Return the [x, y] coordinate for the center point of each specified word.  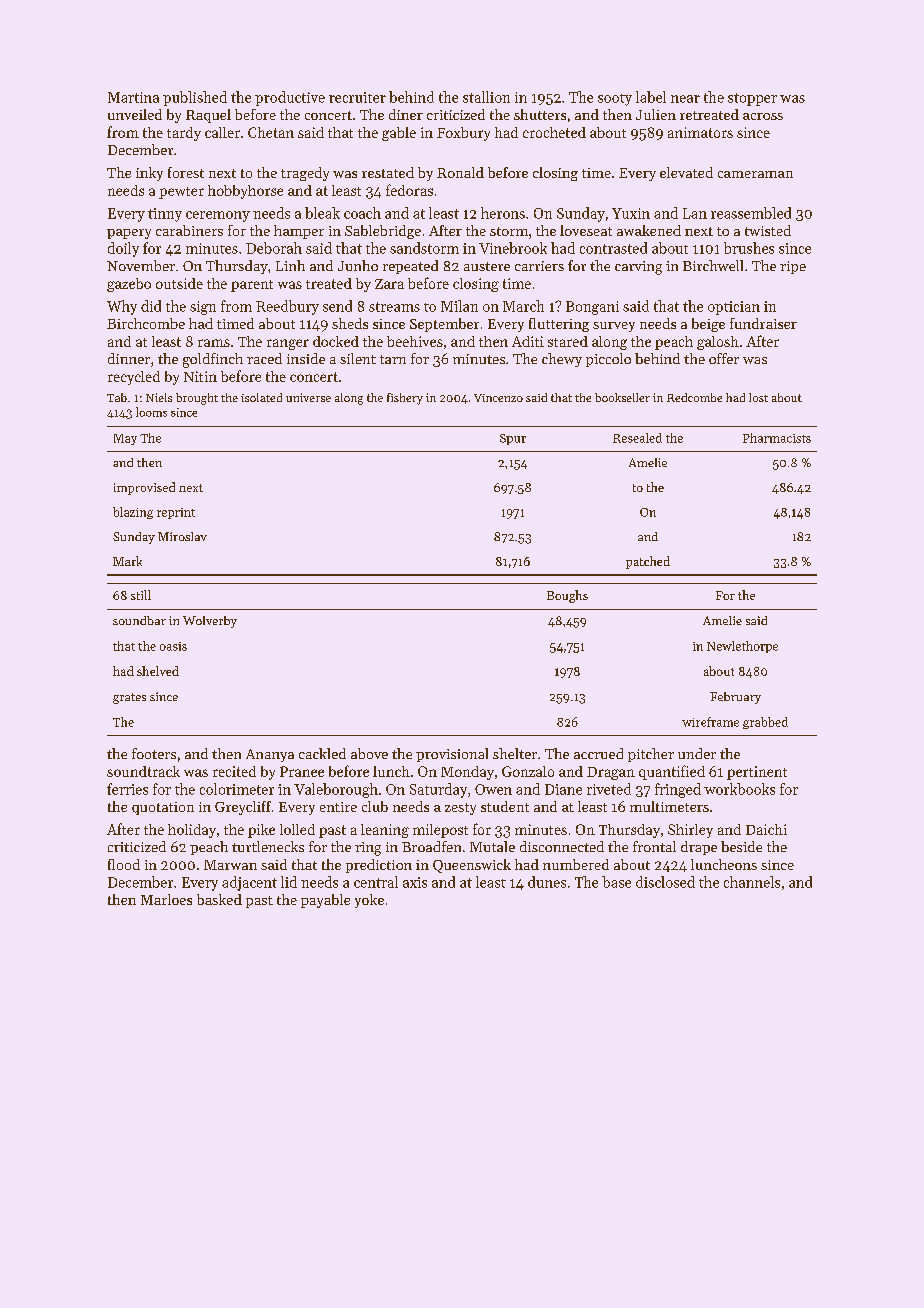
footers [154, 753]
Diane [563, 789]
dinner [129, 358]
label [651, 97]
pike [261, 831]
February [735, 698]
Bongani [592, 308]
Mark [127, 561]
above [369, 753]
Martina [133, 97]
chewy [562, 360]
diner [406, 114]
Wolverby [210, 622]
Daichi [766, 829]
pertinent [757, 773]
